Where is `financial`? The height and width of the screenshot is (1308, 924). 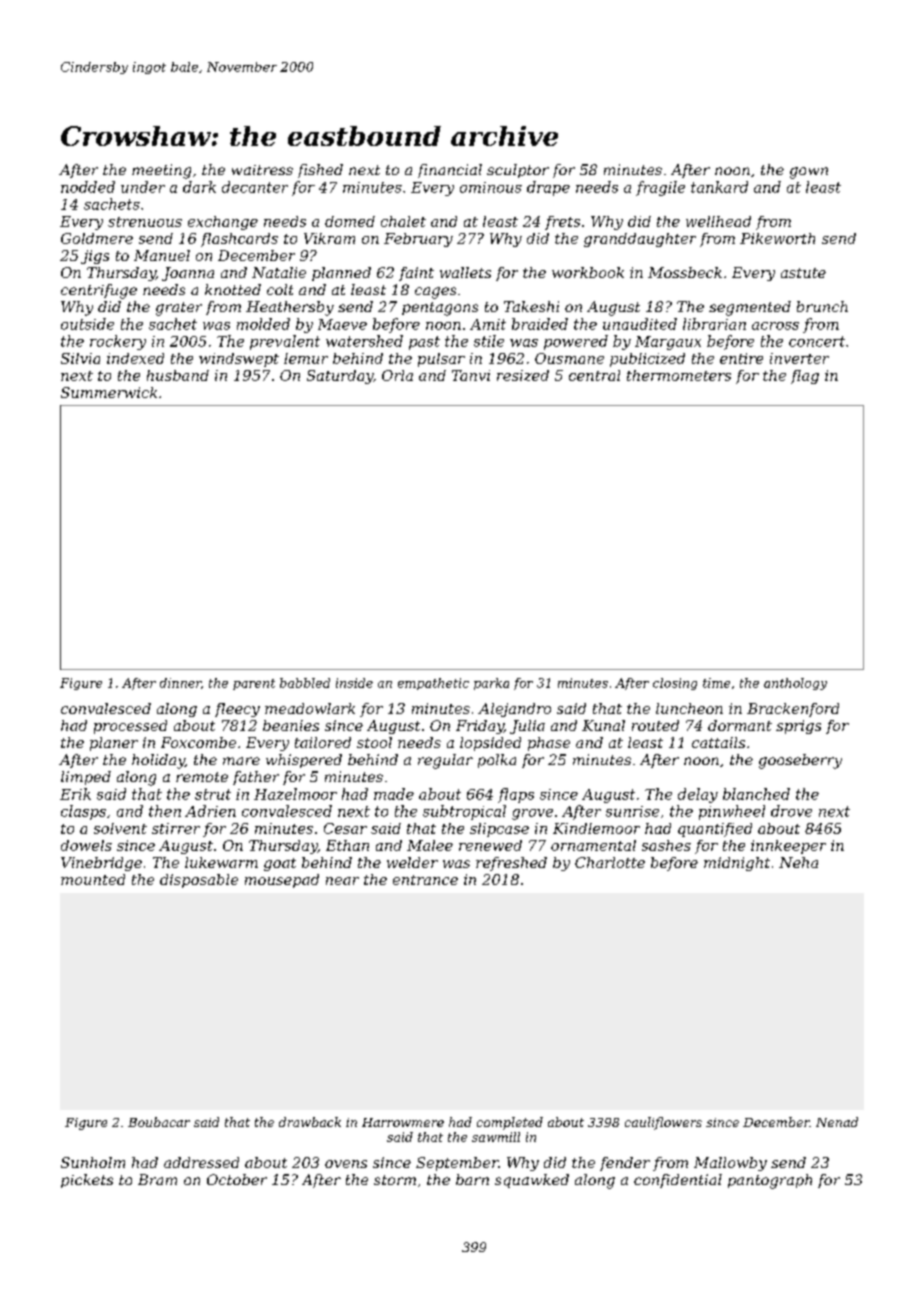 financial is located at coordinates (450, 171).
